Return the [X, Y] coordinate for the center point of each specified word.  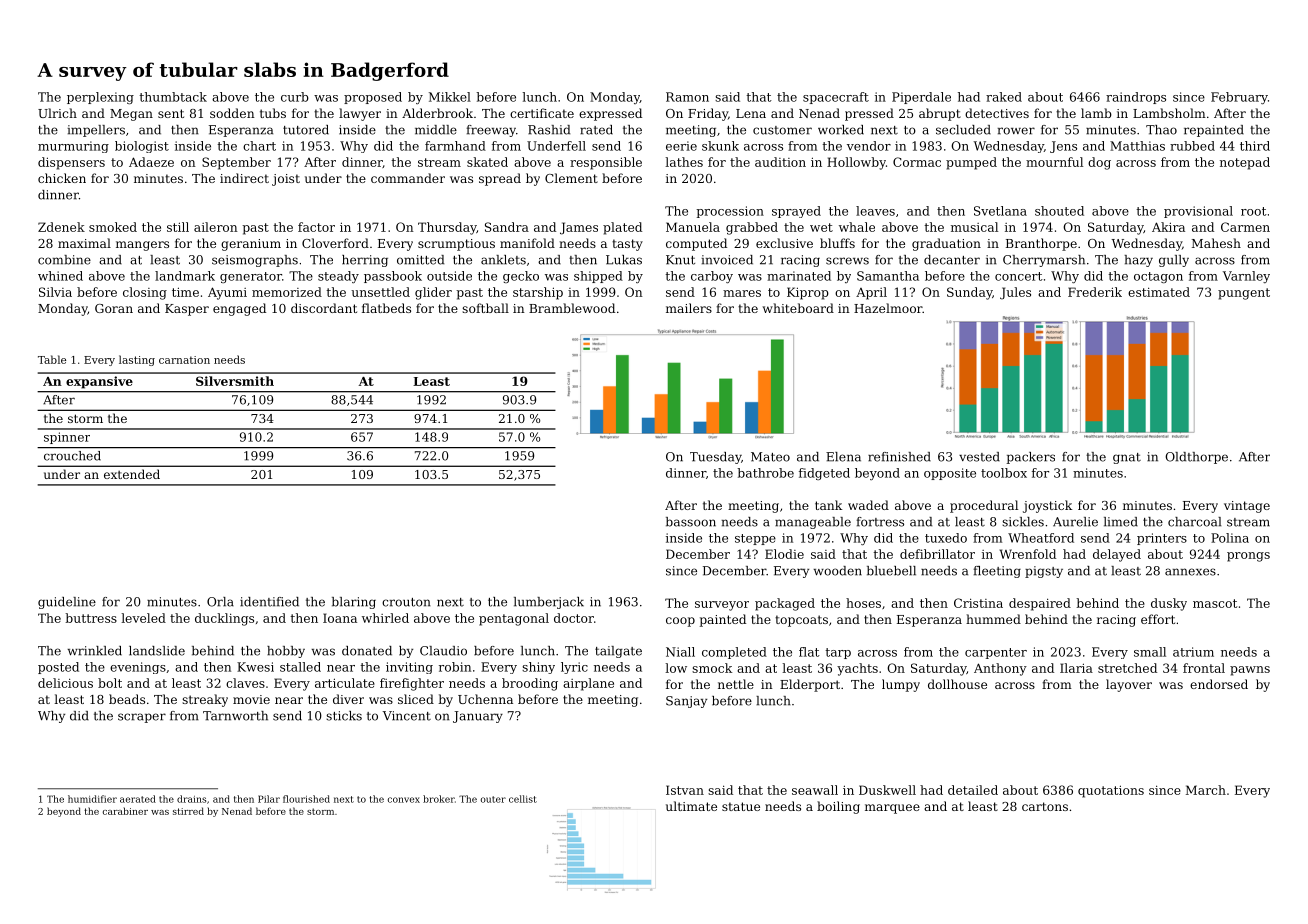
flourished [306, 799]
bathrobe [765, 473]
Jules [1015, 293]
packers [1030, 458]
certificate [542, 113]
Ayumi [227, 293]
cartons [1045, 806]
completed [734, 653]
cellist [523, 799]
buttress [91, 618]
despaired [1040, 604]
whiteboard [798, 308]
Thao [1161, 130]
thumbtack [173, 97]
